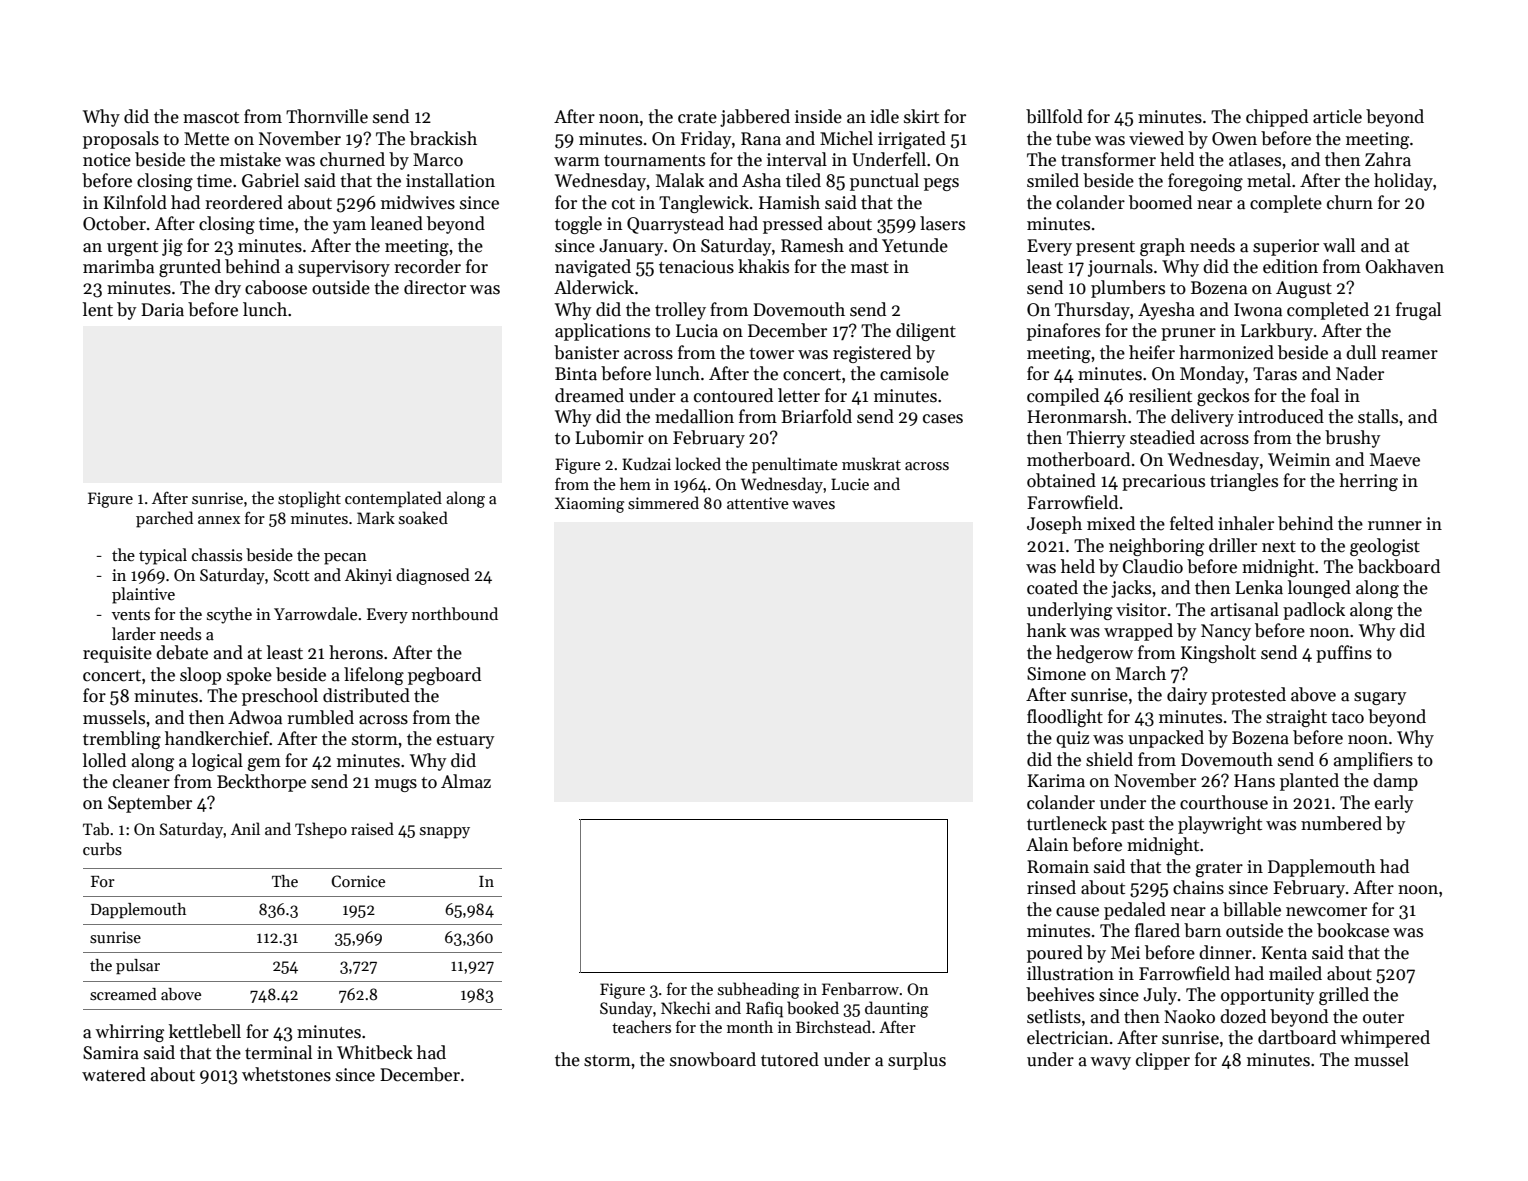  Describe the element at coordinates (261, 783) in the screenshot. I see `Beckthorpe` at that location.
